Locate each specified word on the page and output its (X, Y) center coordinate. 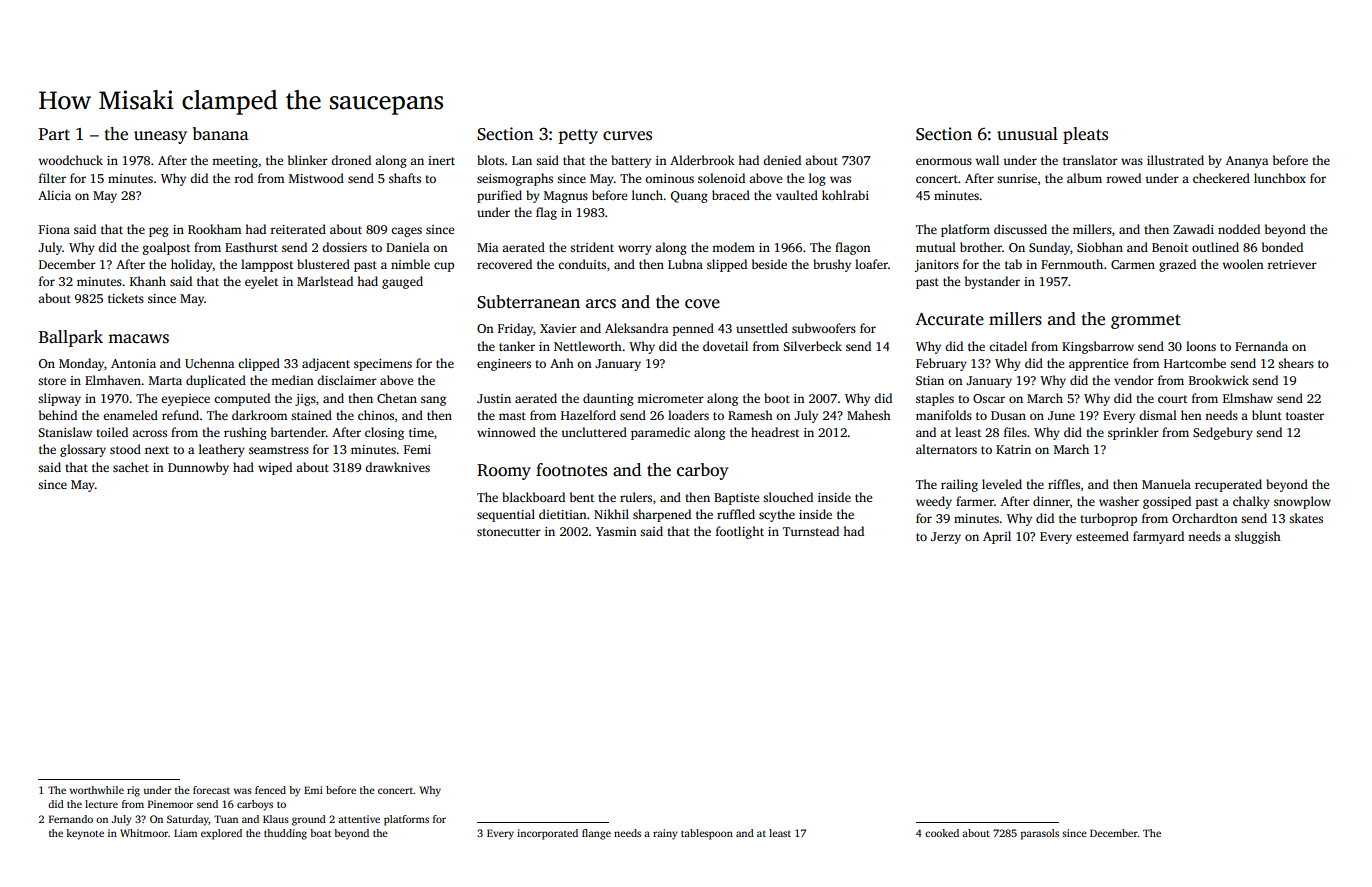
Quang (689, 197)
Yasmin (616, 531)
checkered (1221, 178)
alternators (946, 449)
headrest (775, 432)
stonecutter (509, 532)
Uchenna (209, 363)
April (997, 537)
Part (54, 134)
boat (320, 833)
